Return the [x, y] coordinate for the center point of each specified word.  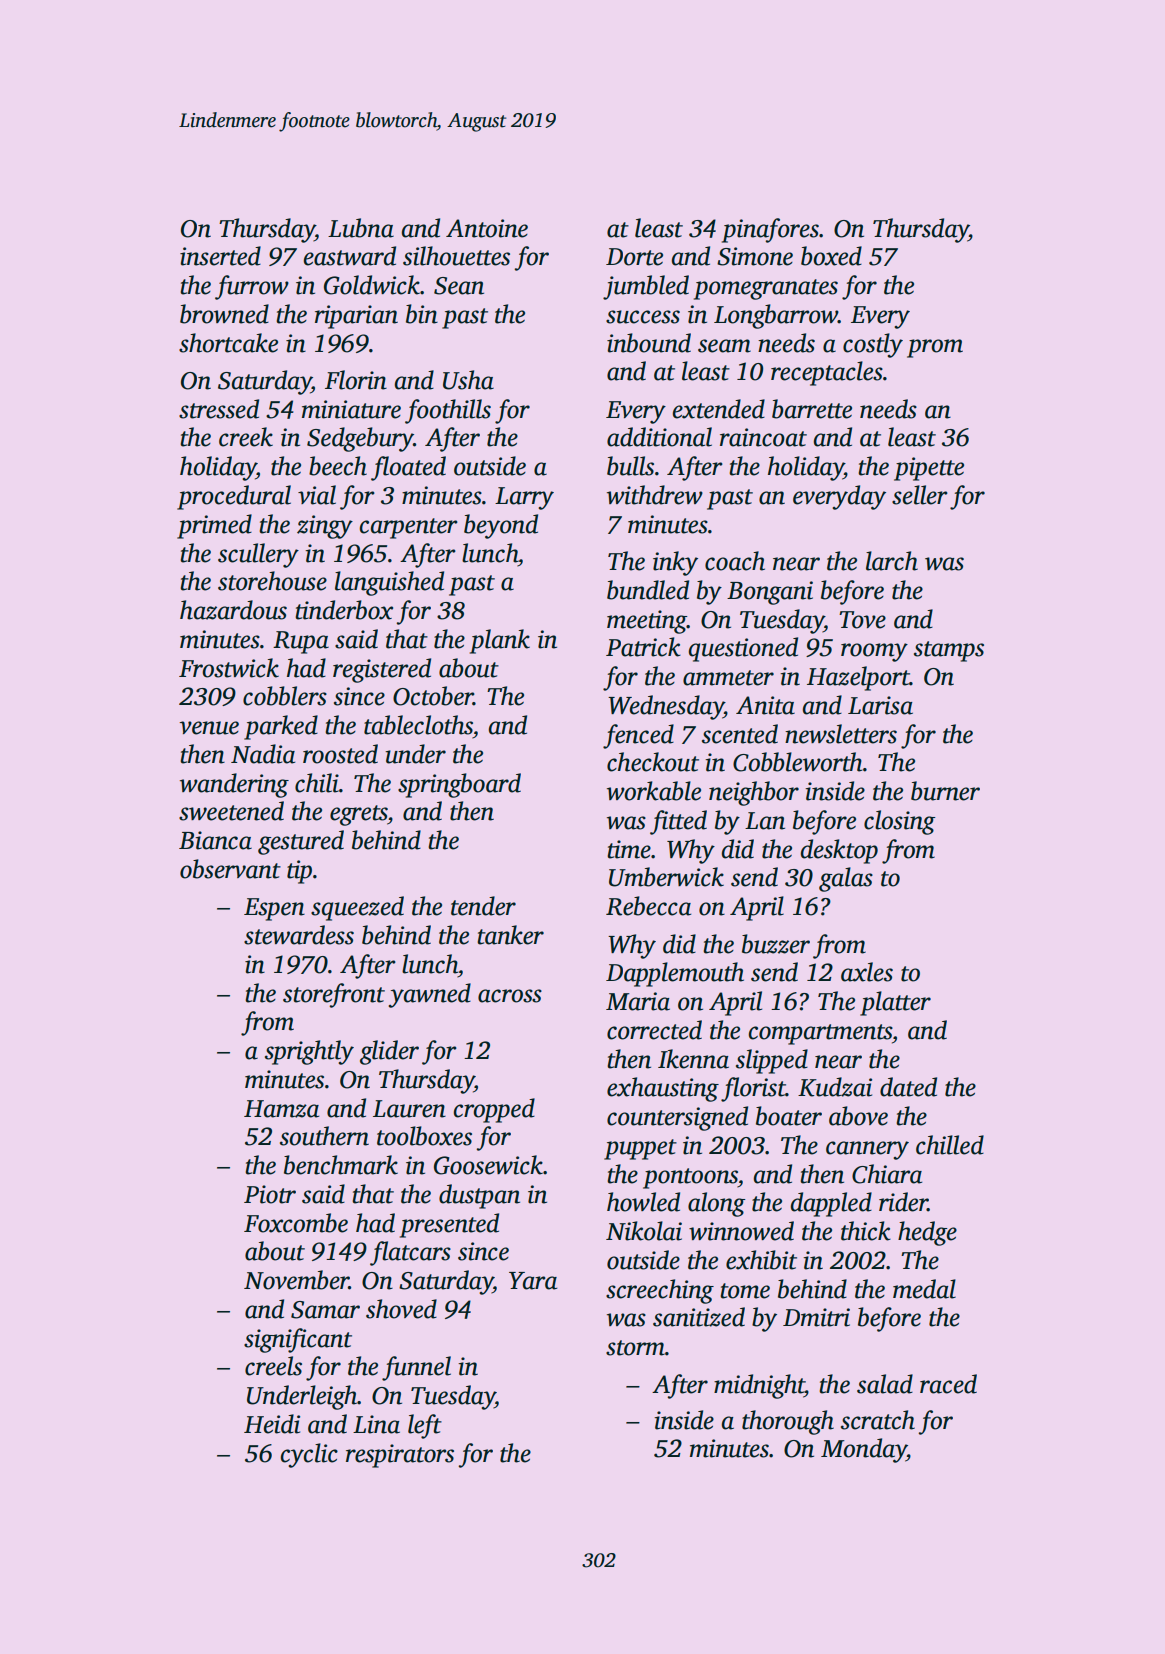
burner [945, 791]
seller [920, 495]
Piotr [270, 1194]
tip [299, 872]
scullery [258, 555]
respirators [400, 1456]
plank [500, 641]
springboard [459, 785]
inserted [220, 256]
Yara [533, 1281]
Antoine [487, 228]
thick [866, 1231]
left [425, 1426]
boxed [831, 256]
